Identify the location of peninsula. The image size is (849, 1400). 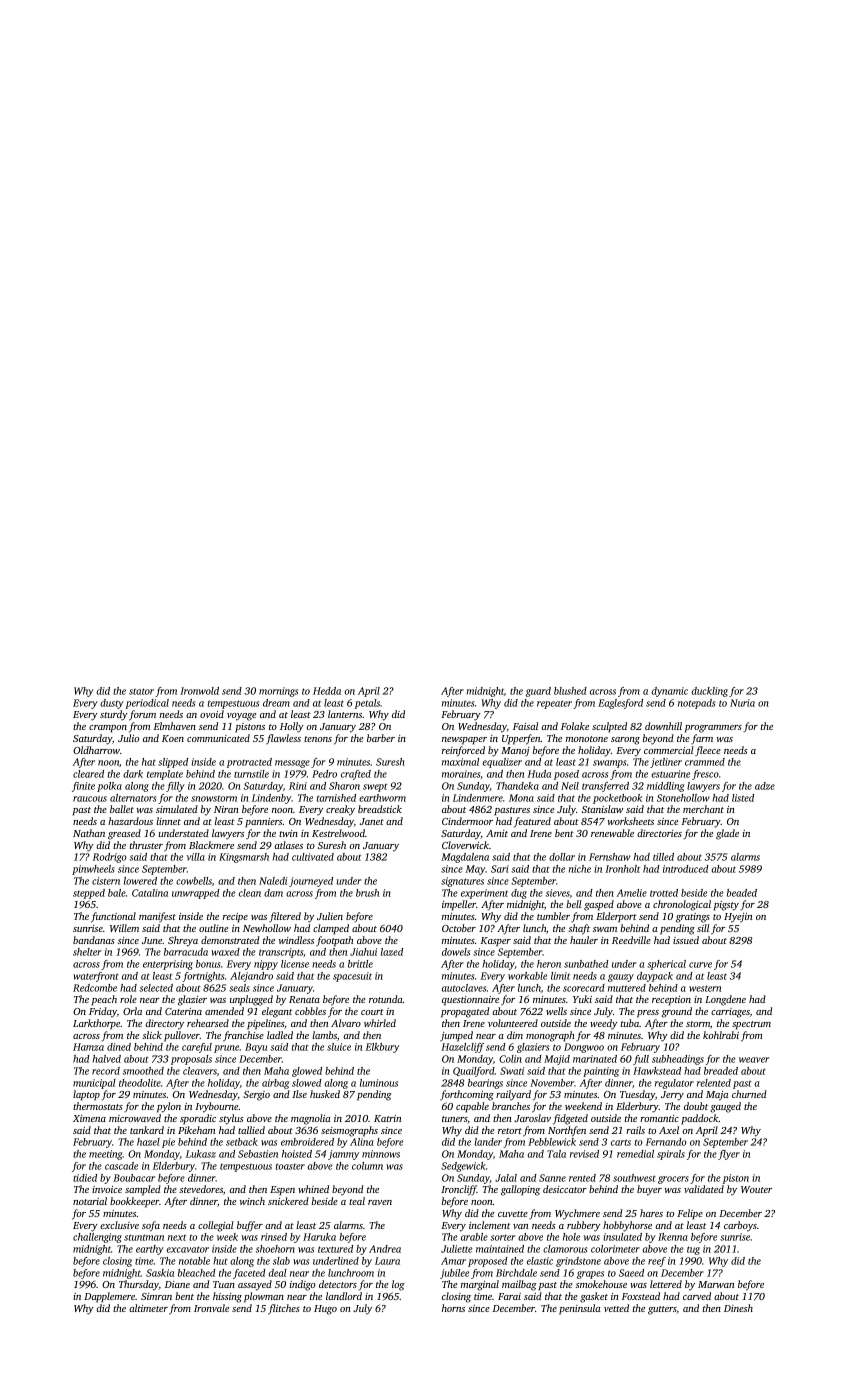
(580, 1309).
